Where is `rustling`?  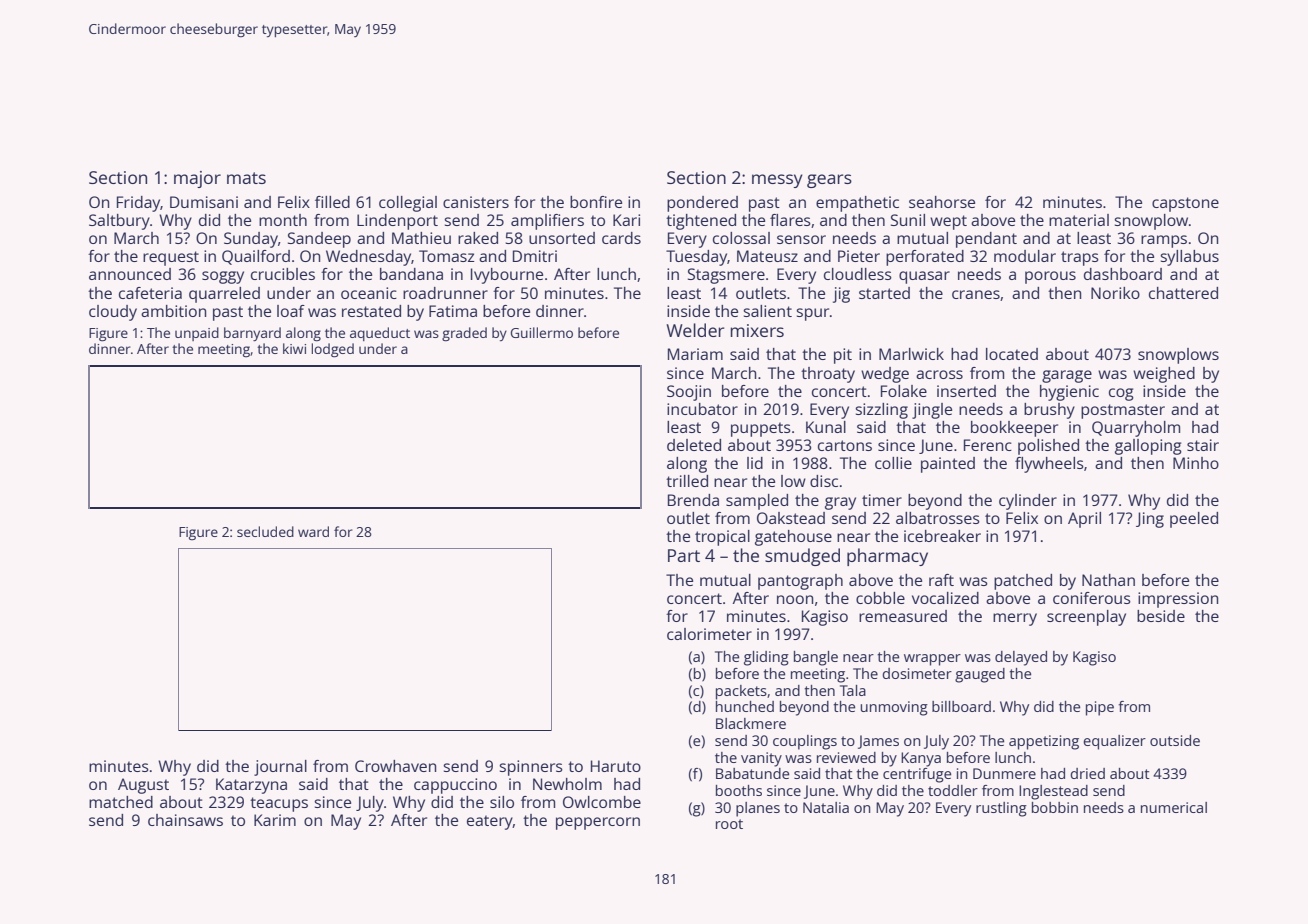 rustling is located at coordinates (1001, 809).
